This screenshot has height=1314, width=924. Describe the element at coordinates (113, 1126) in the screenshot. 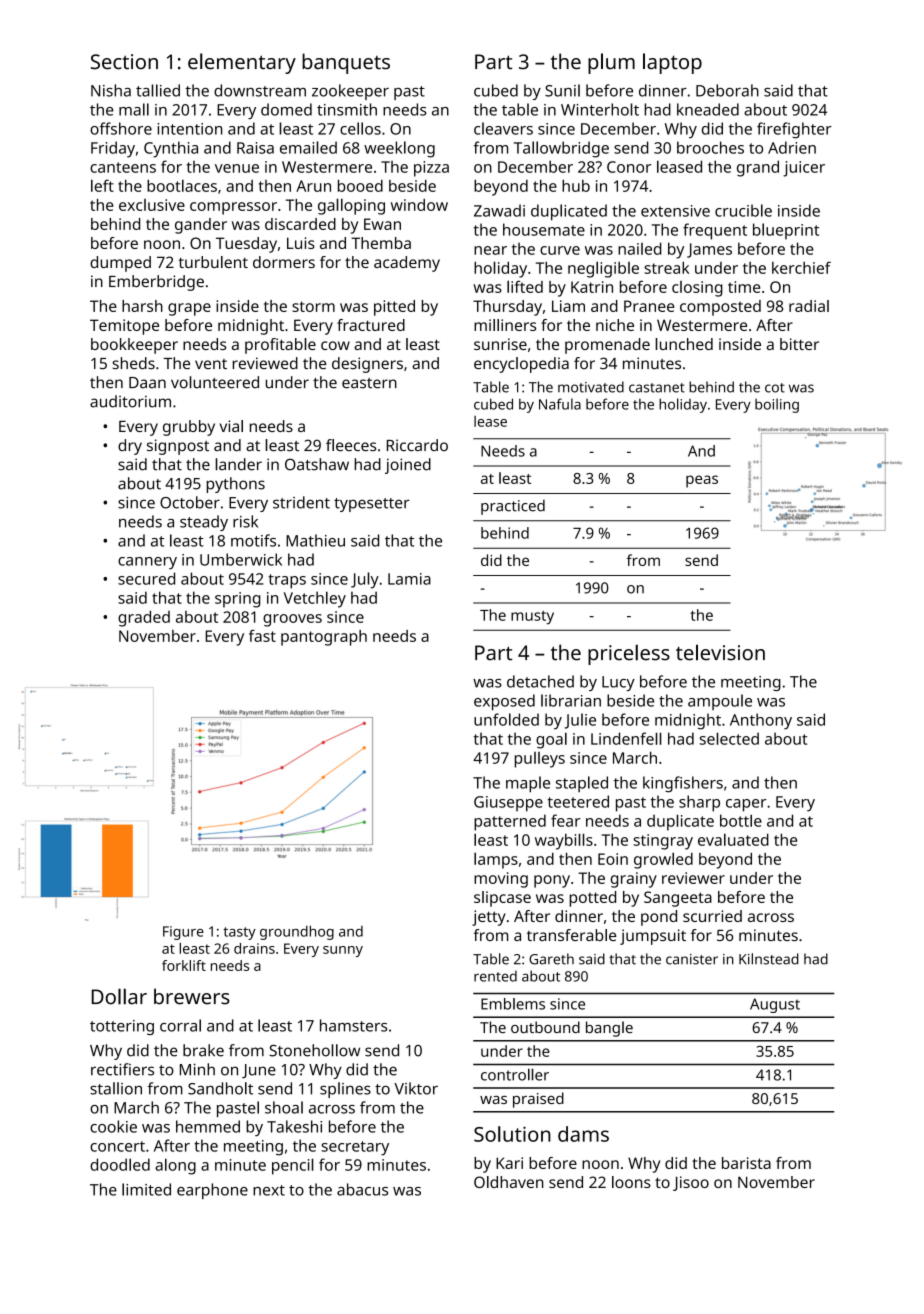

I see `cookie` at that location.
